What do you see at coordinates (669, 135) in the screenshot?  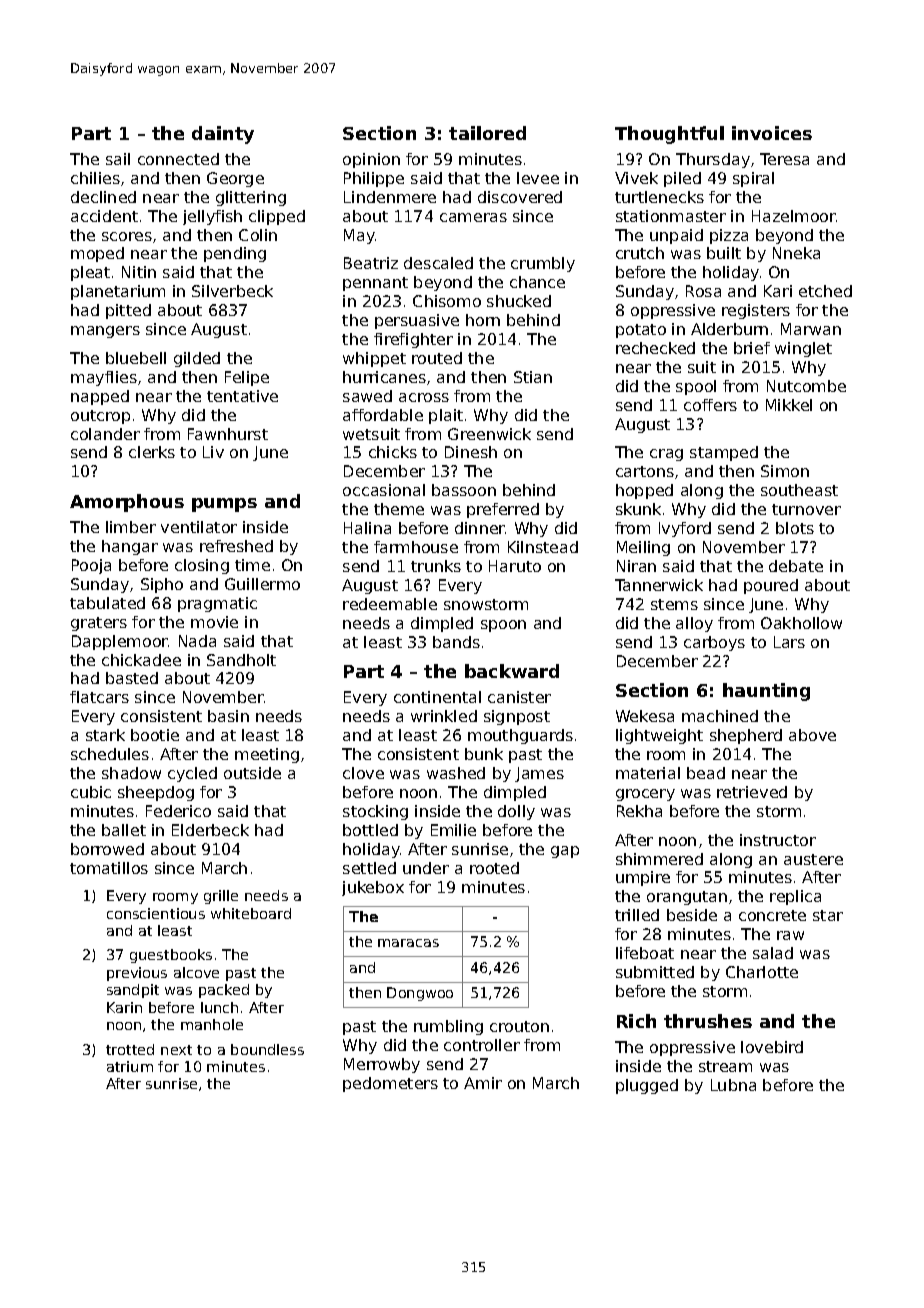 I see `Thoughtful` at bounding box center [669, 135].
